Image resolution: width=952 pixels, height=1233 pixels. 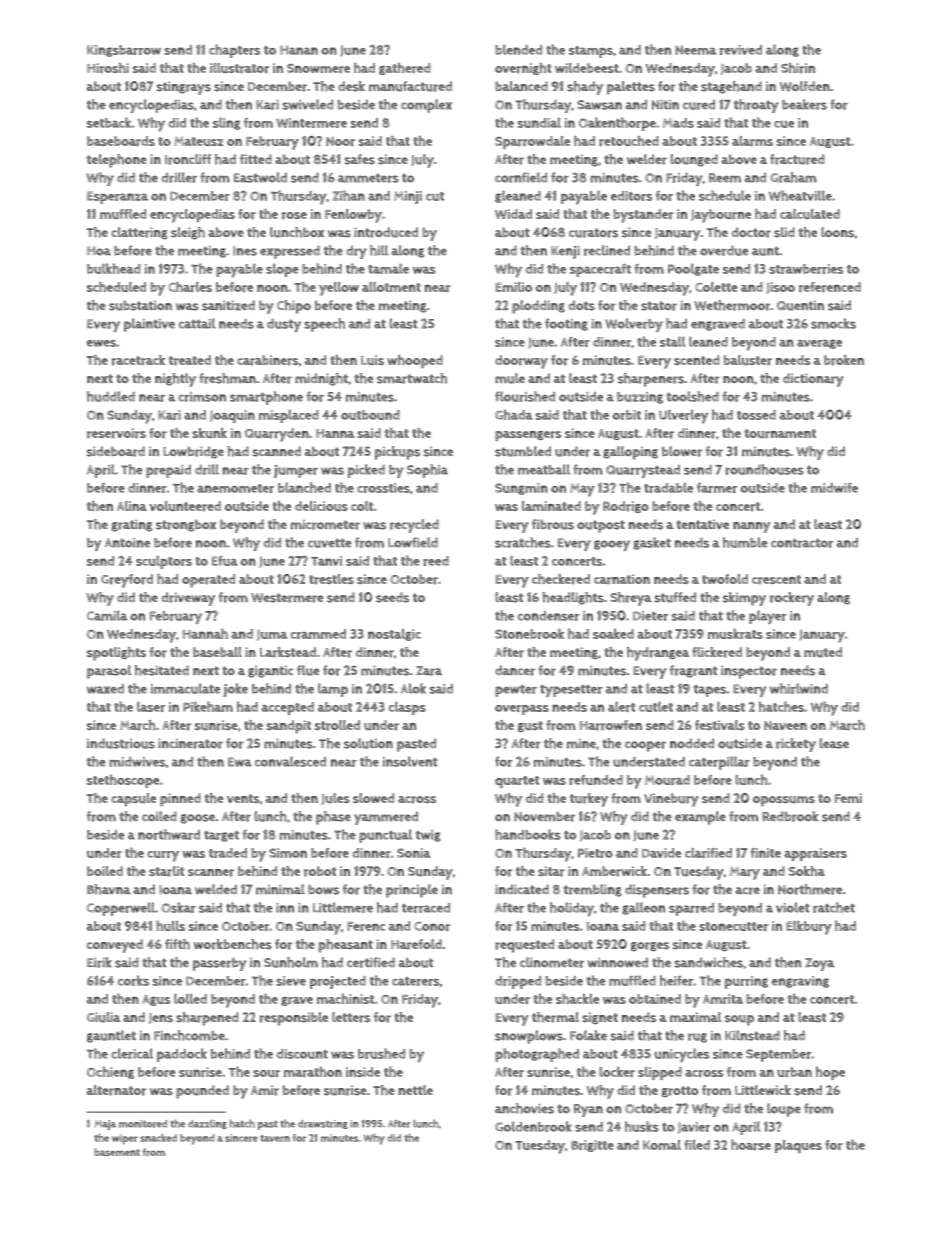 What do you see at coordinates (234, 51) in the document?
I see `chapters` at bounding box center [234, 51].
